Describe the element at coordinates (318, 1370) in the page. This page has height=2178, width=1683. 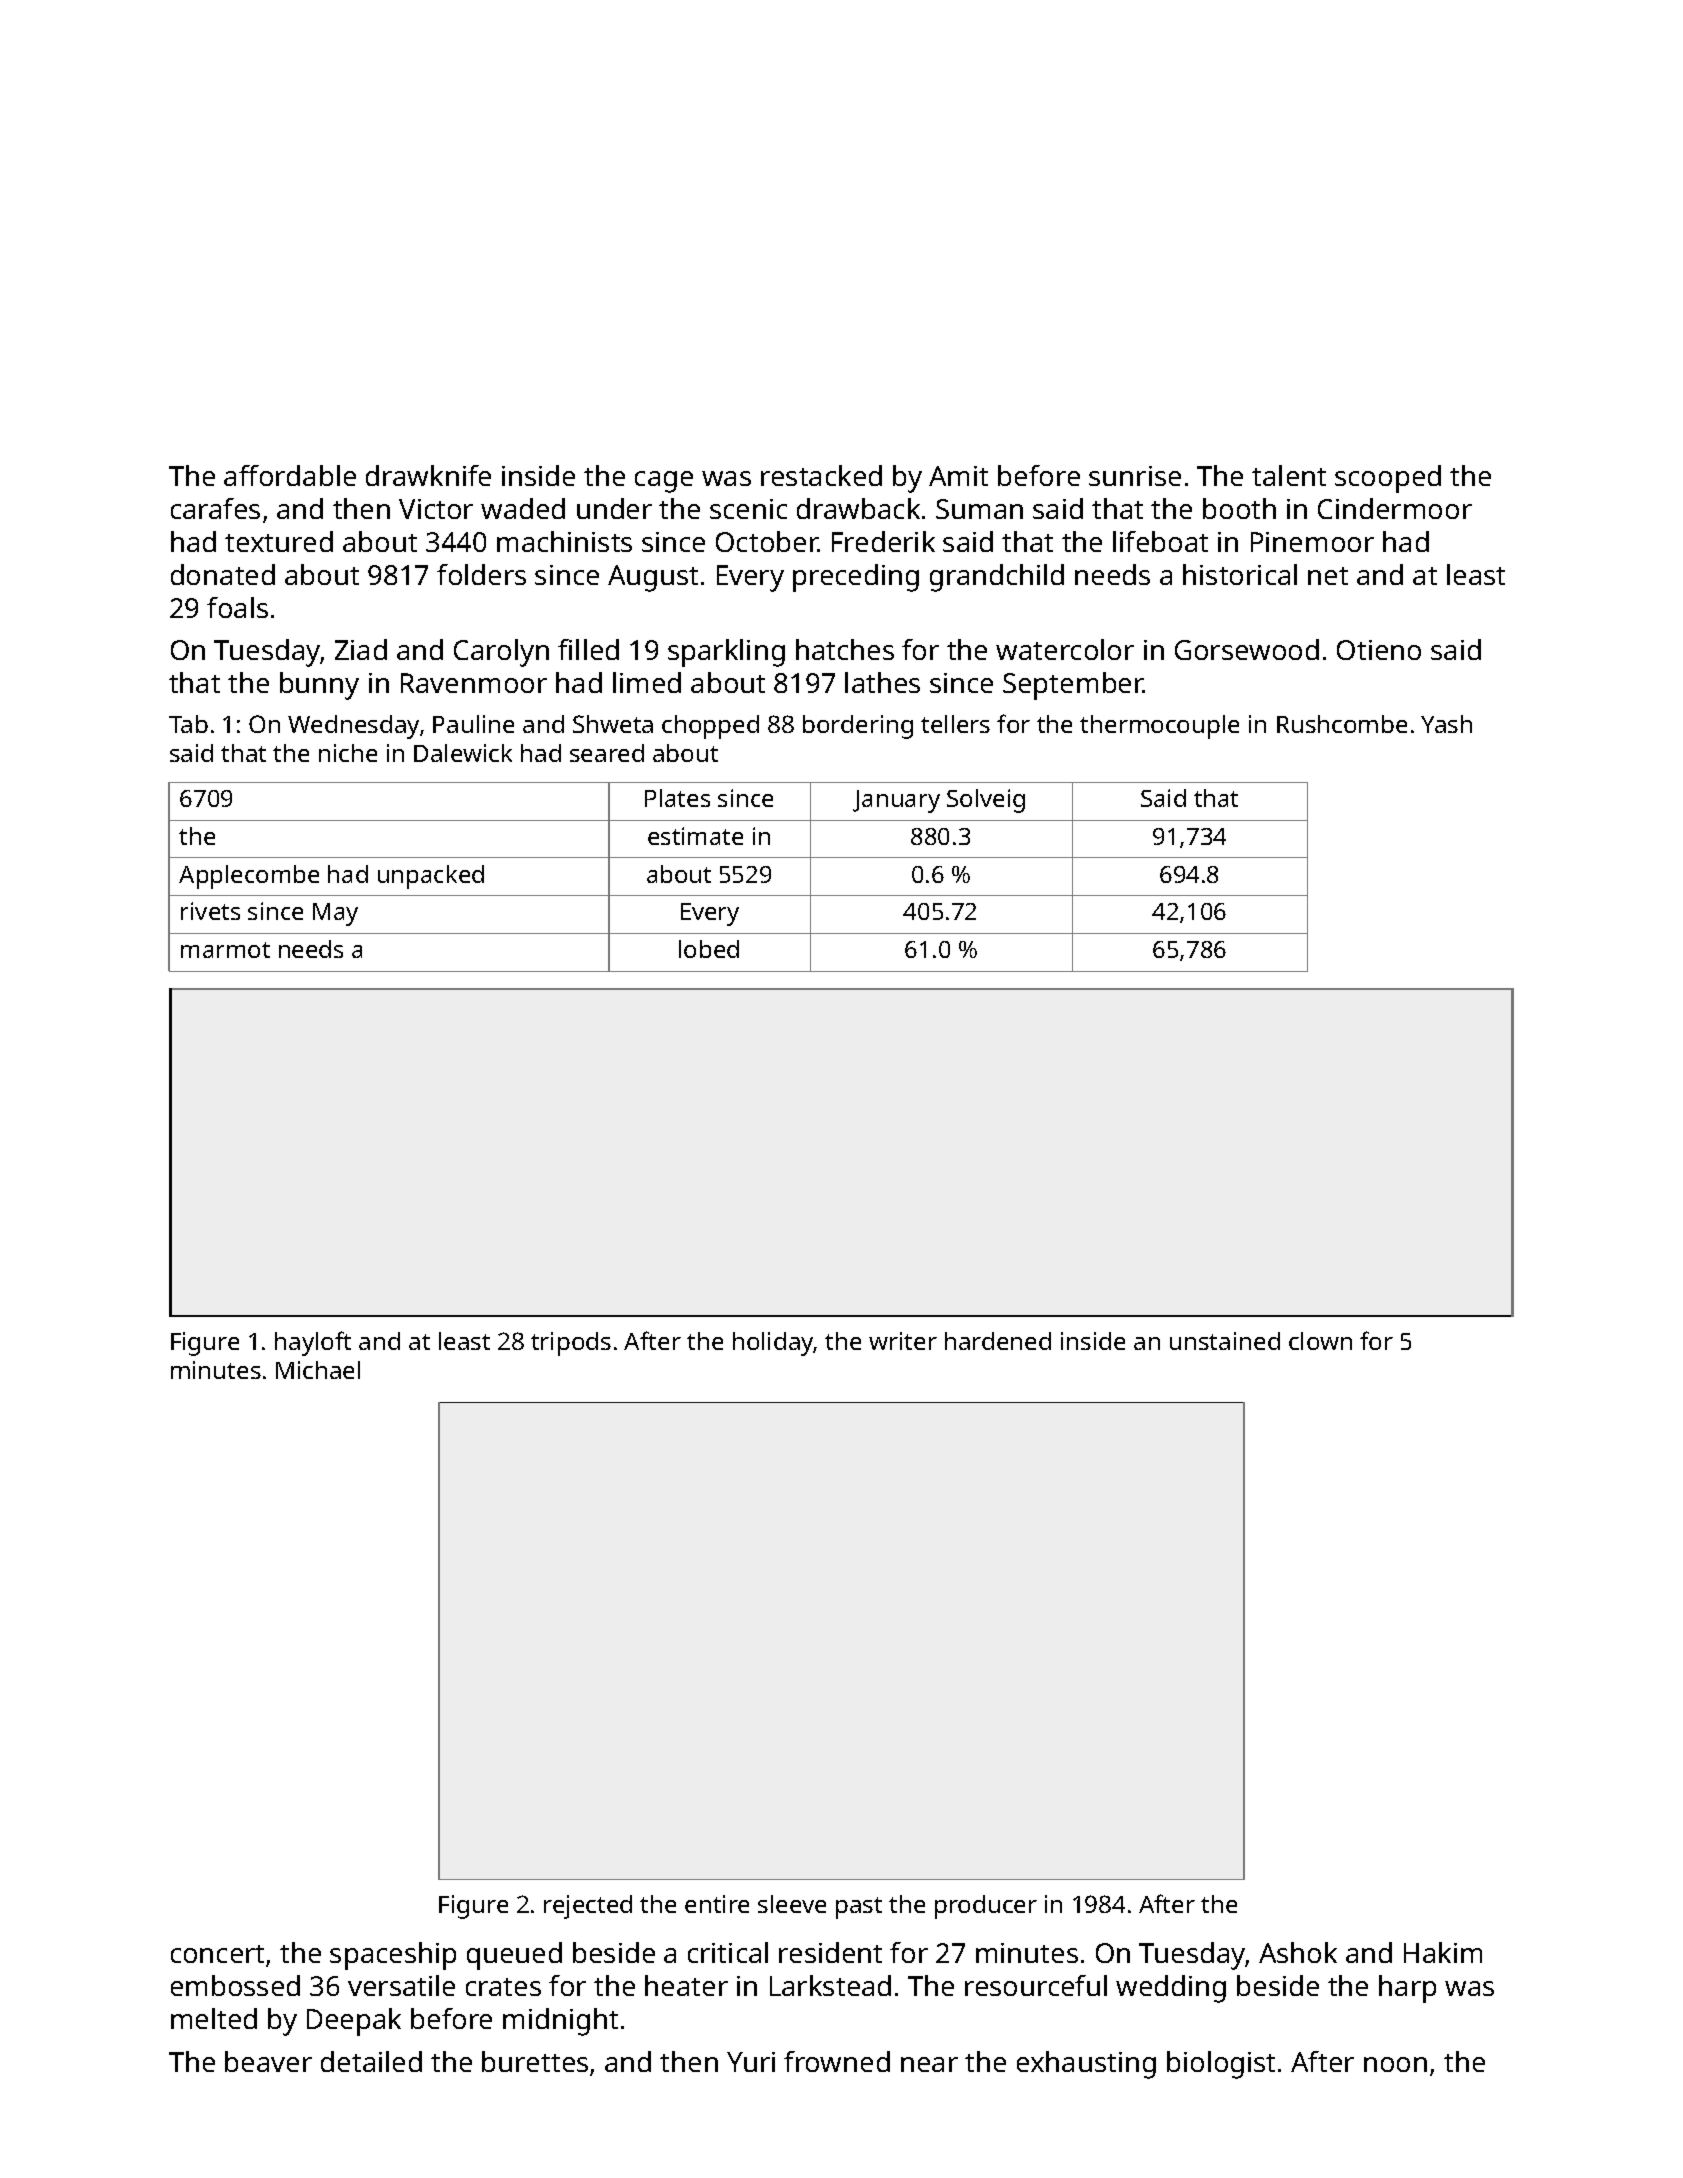
I see `Michael` at that location.
